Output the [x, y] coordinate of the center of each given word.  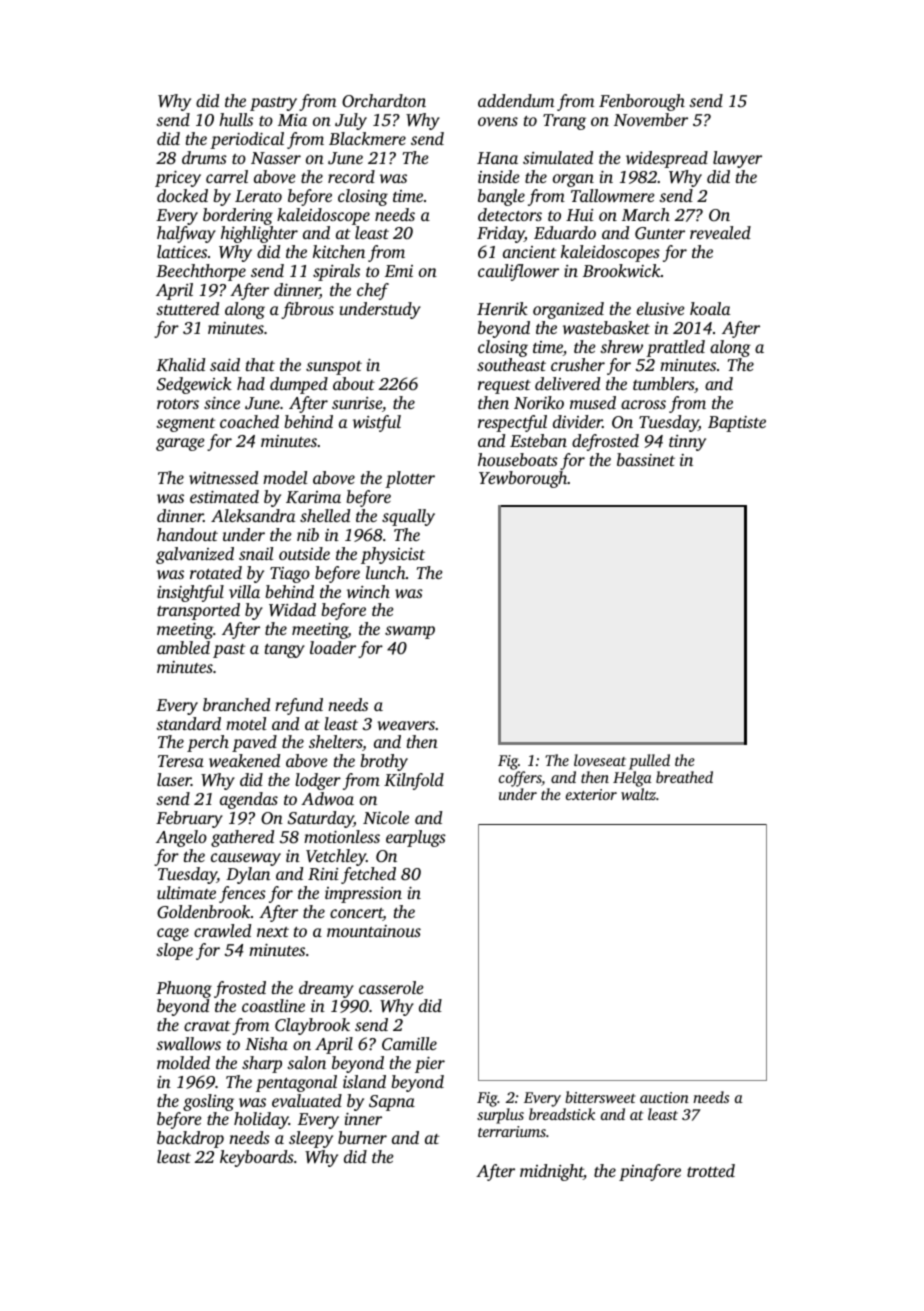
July [351, 121]
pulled [649, 762]
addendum [516, 100]
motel [246, 723]
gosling [208, 1102]
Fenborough [642, 102]
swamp [410, 632]
